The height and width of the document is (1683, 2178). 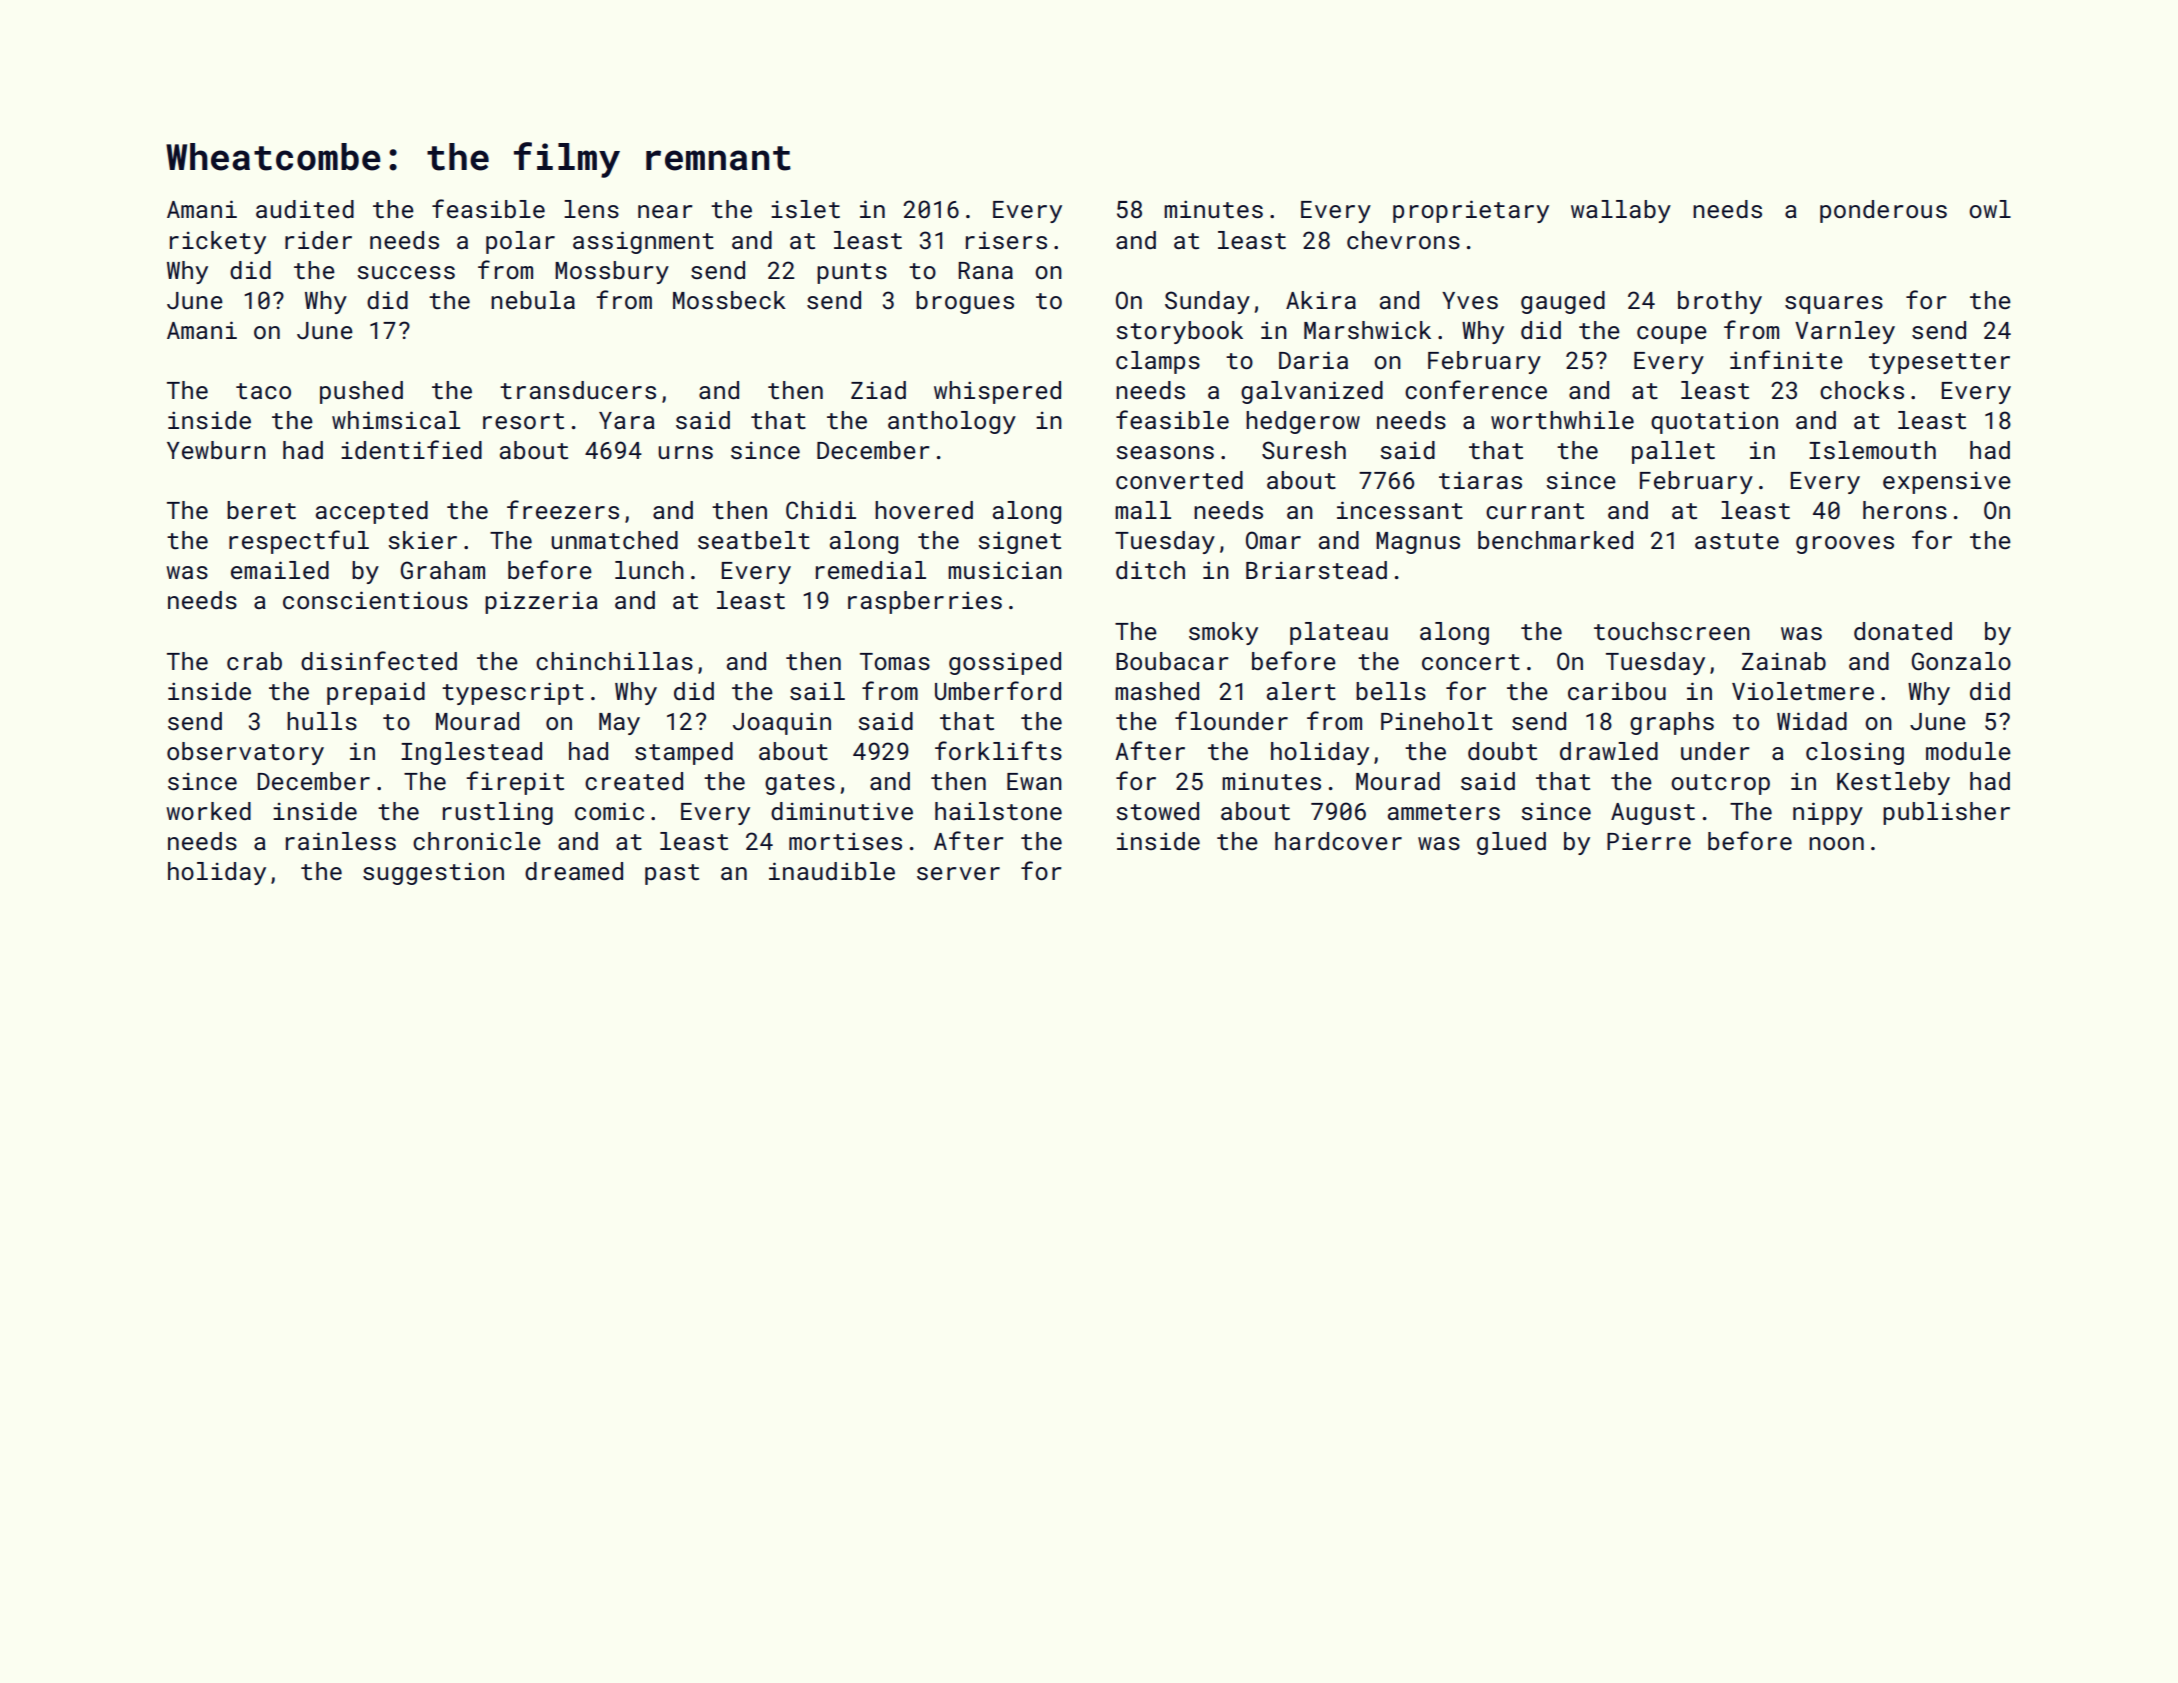 What do you see at coordinates (649, 570) in the document?
I see `lunch` at bounding box center [649, 570].
